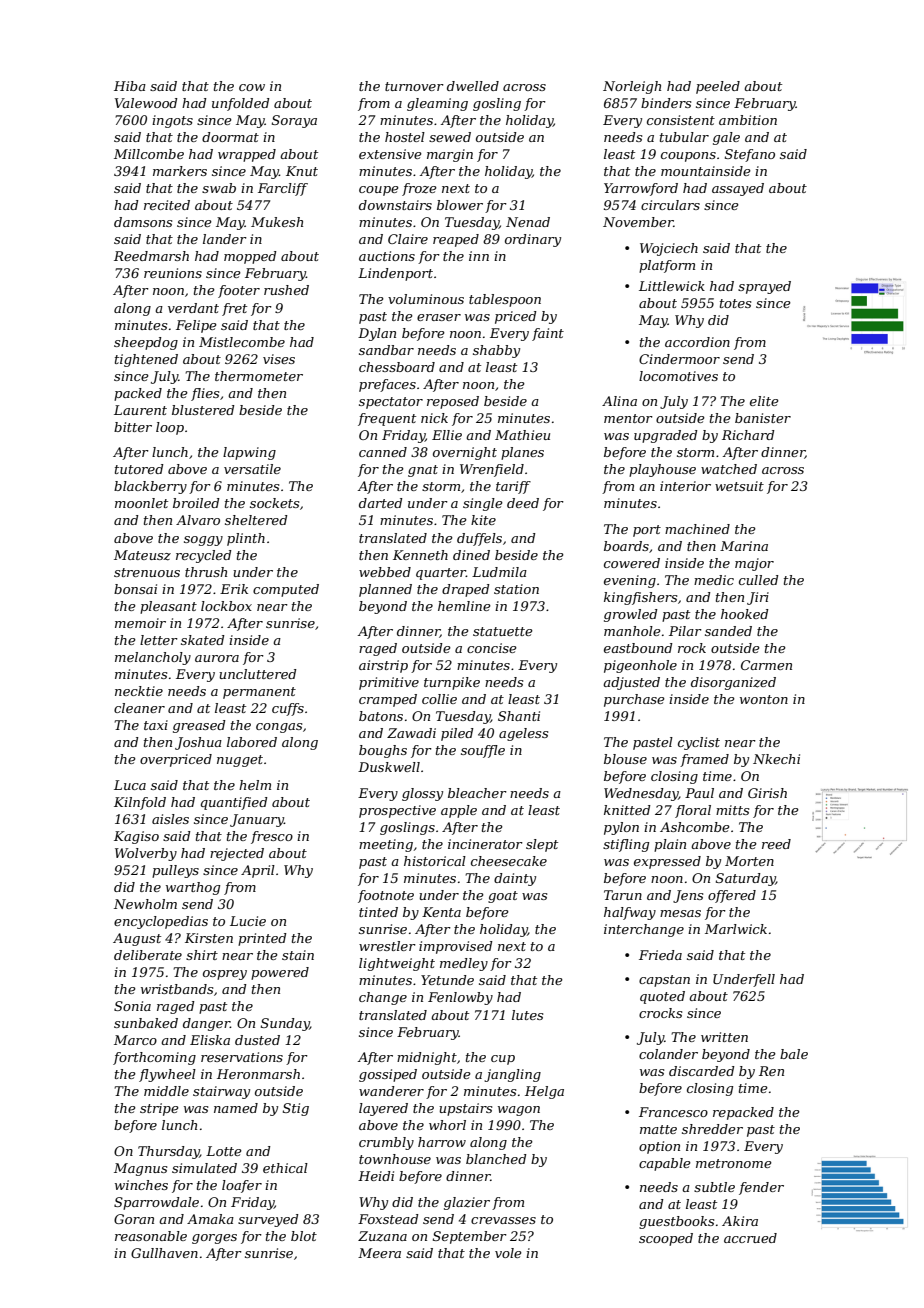 This screenshot has width=924, height=1308. What do you see at coordinates (140, 803) in the screenshot?
I see `Kilnfold` at bounding box center [140, 803].
